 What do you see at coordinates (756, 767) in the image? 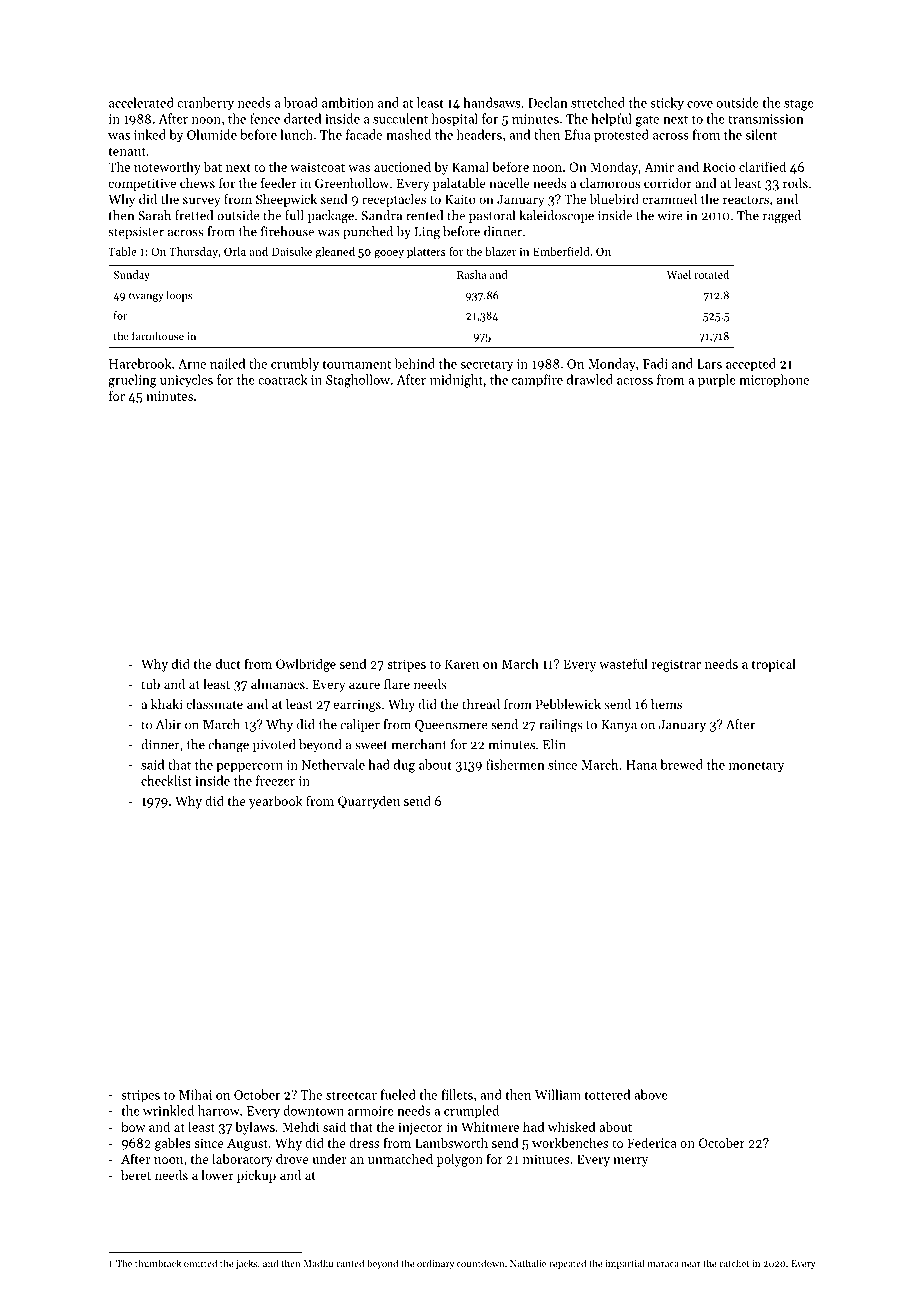
I see `monetary` at bounding box center [756, 767].
